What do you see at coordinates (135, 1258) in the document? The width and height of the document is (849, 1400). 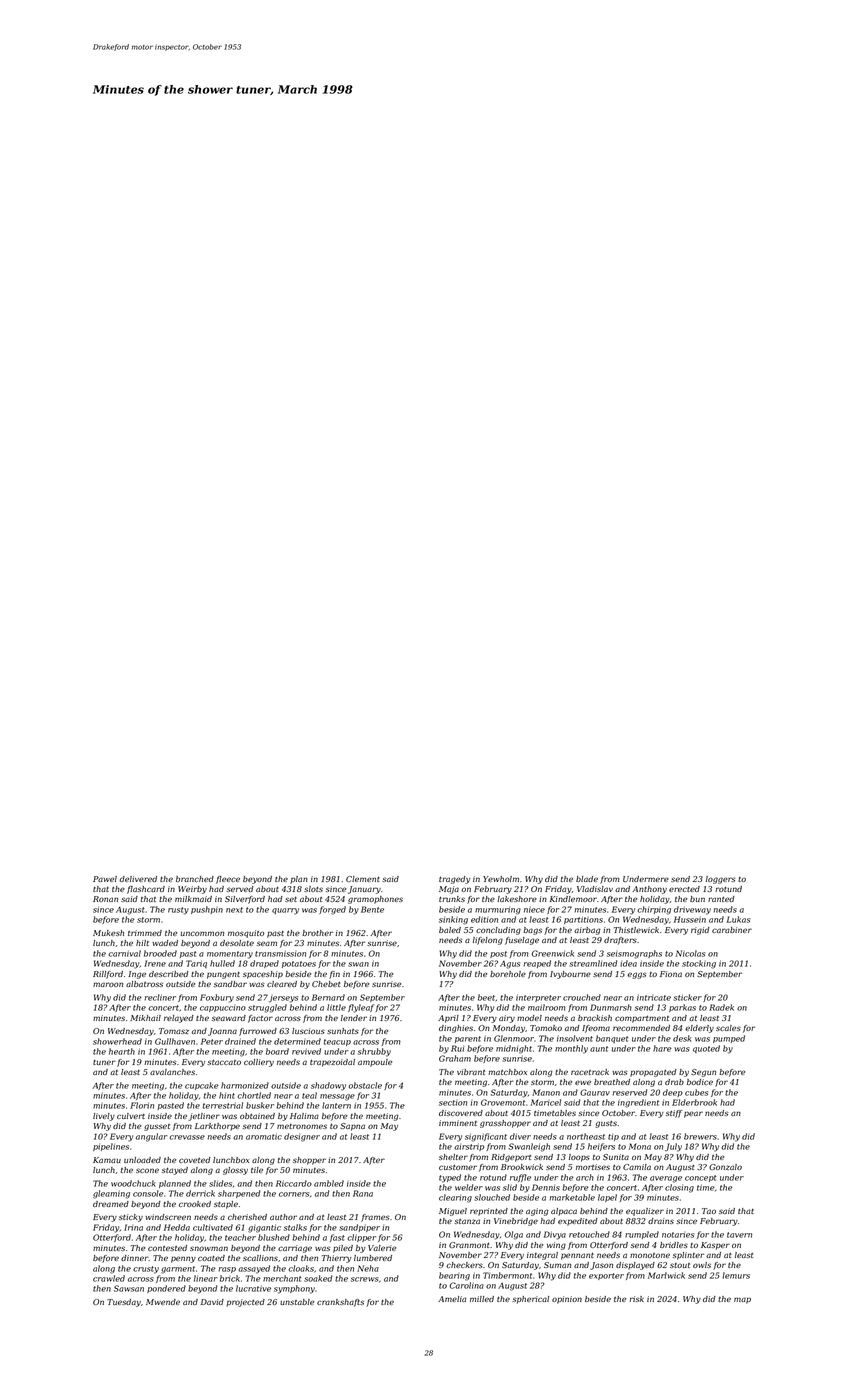 I see `dinner` at bounding box center [135, 1258].
